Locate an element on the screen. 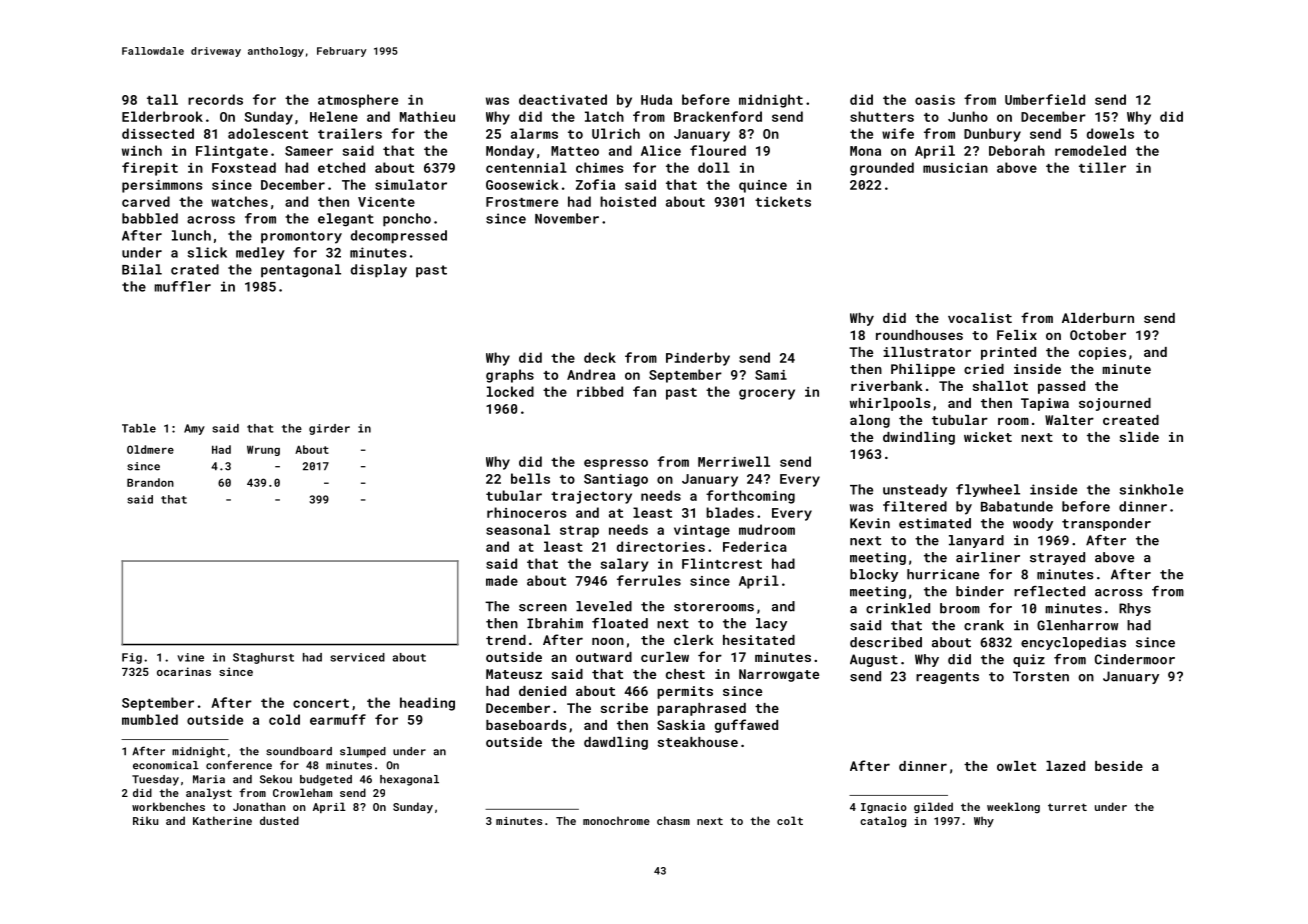 The height and width of the screenshot is (924, 1308). owlet is located at coordinates (1016, 766).
